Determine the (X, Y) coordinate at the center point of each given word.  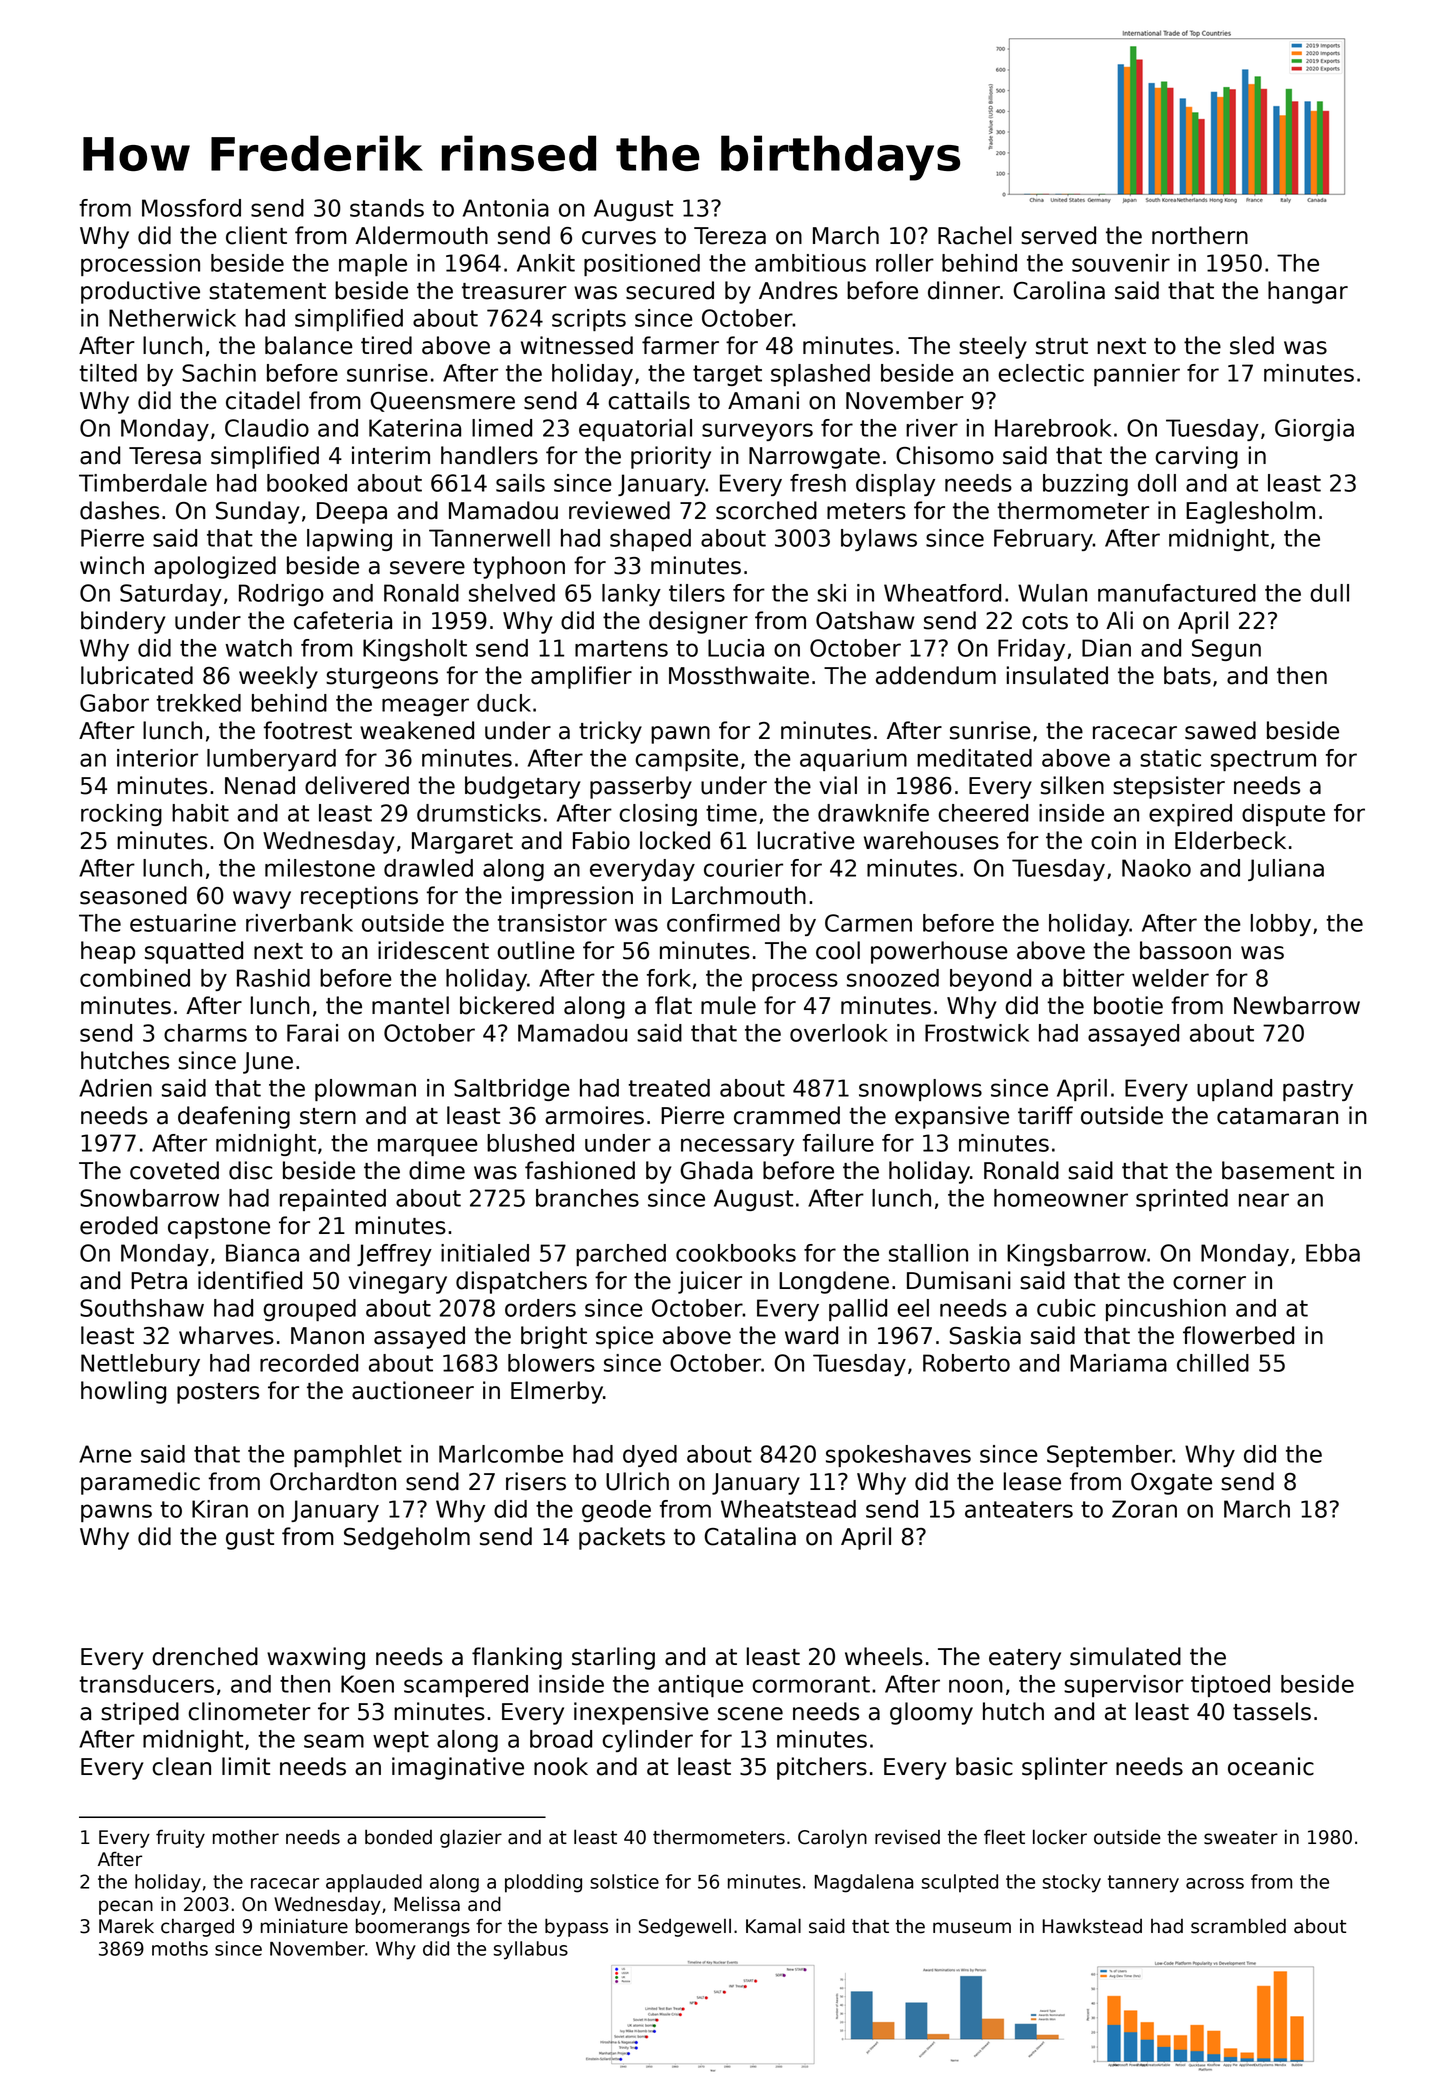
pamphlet (348, 1456)
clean (181, 1766)
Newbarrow (1297, 1005)
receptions (359, 897)
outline (536, 950)
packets (622, 1538)
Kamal (773, 1926)
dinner (964, 290)
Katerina (415, 428)
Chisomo (945, 455)
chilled (1213, 1363)
